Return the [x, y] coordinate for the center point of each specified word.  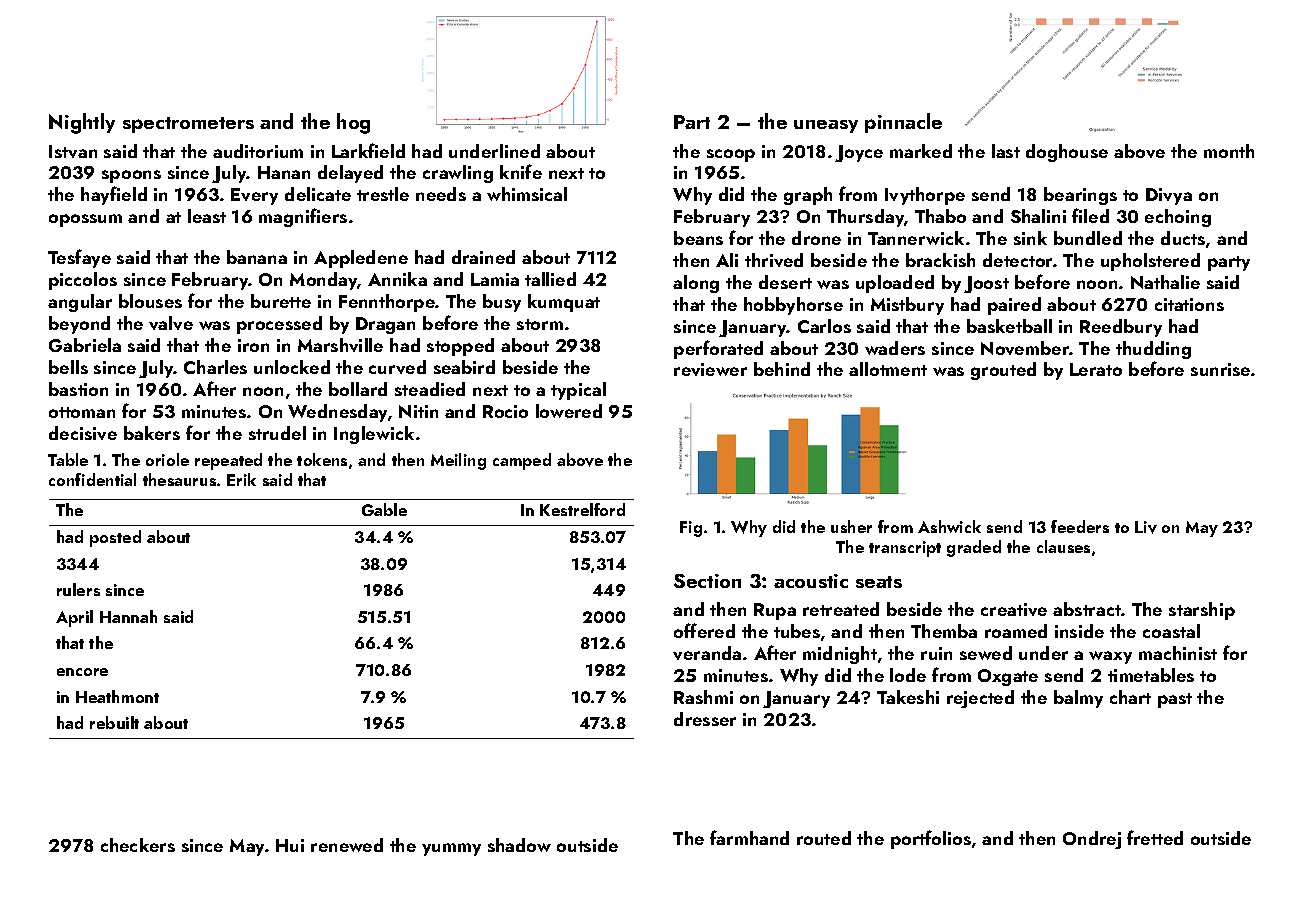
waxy [1110, 657]
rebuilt [114, 722]
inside [1079, 631]
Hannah [128, 616]
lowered [569, 411]
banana [257, 257]
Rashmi [703, 697]
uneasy [826, 126]
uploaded [895, 284]
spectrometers [188, 125]
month [1229, 151]
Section [707, 581]
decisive [83, 433]
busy [502, 303]
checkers [138, 845]
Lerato [1096, 369]
